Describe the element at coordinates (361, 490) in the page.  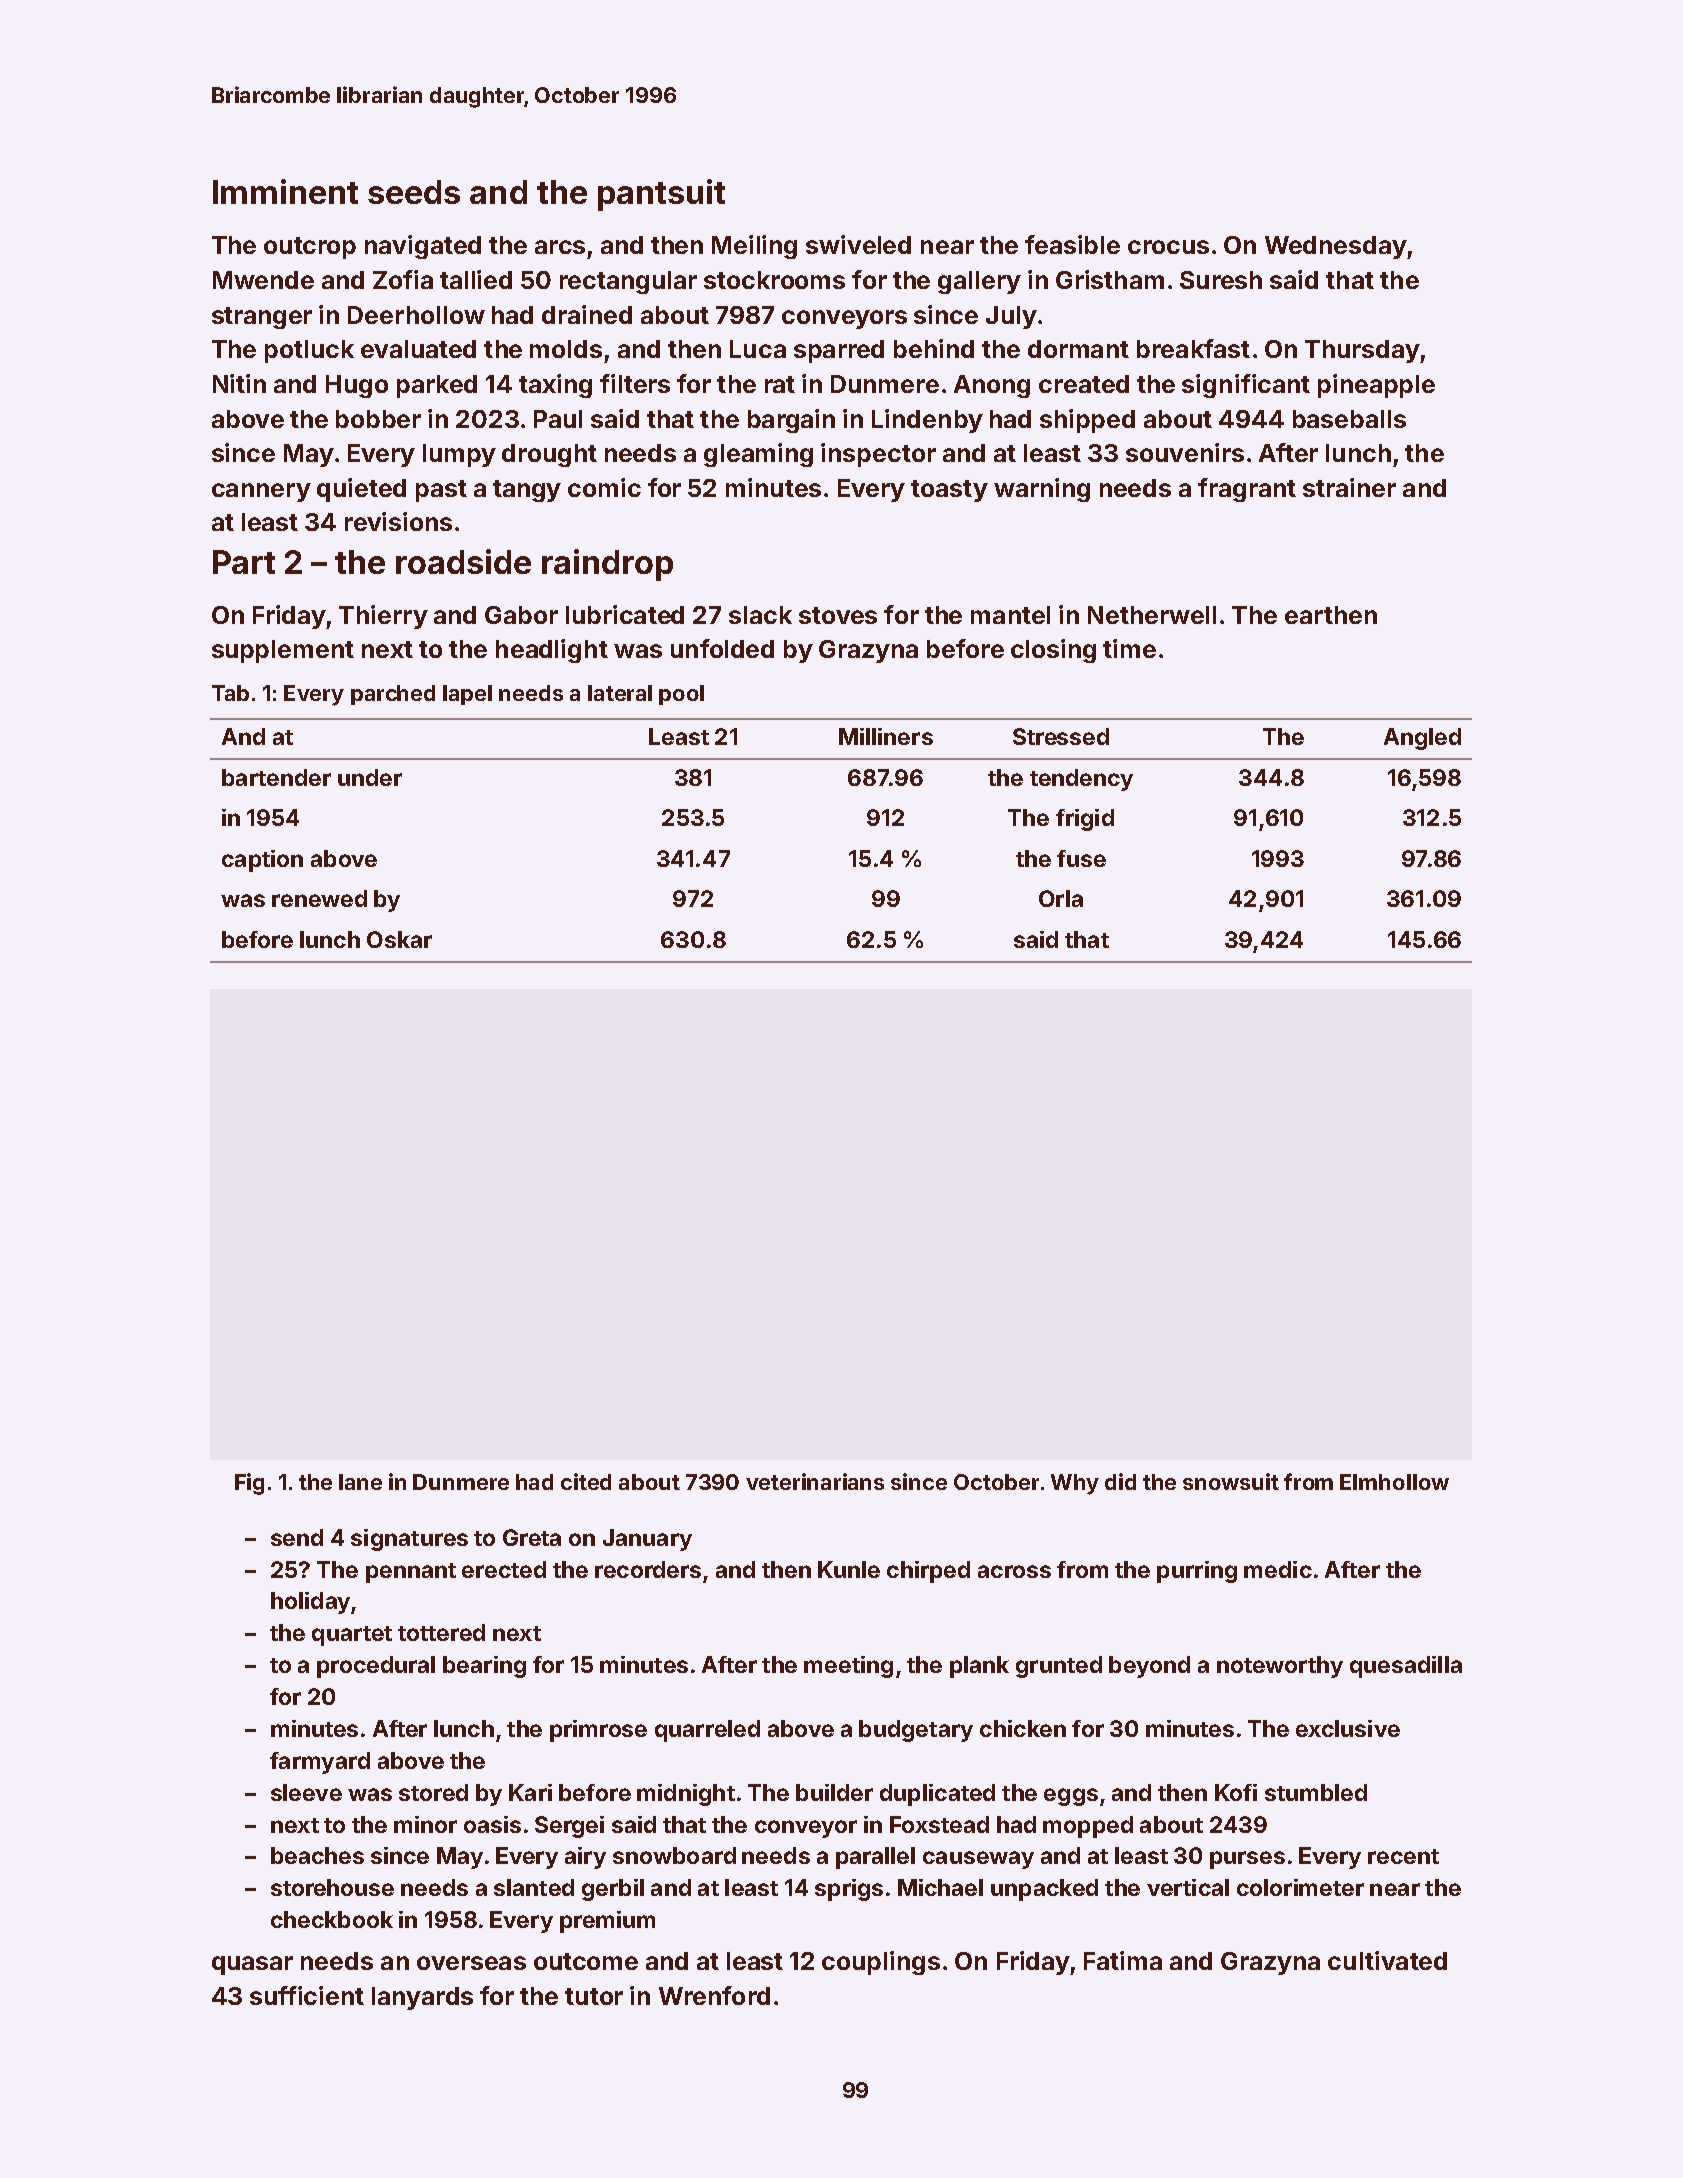
I see `quieted` at that location.
